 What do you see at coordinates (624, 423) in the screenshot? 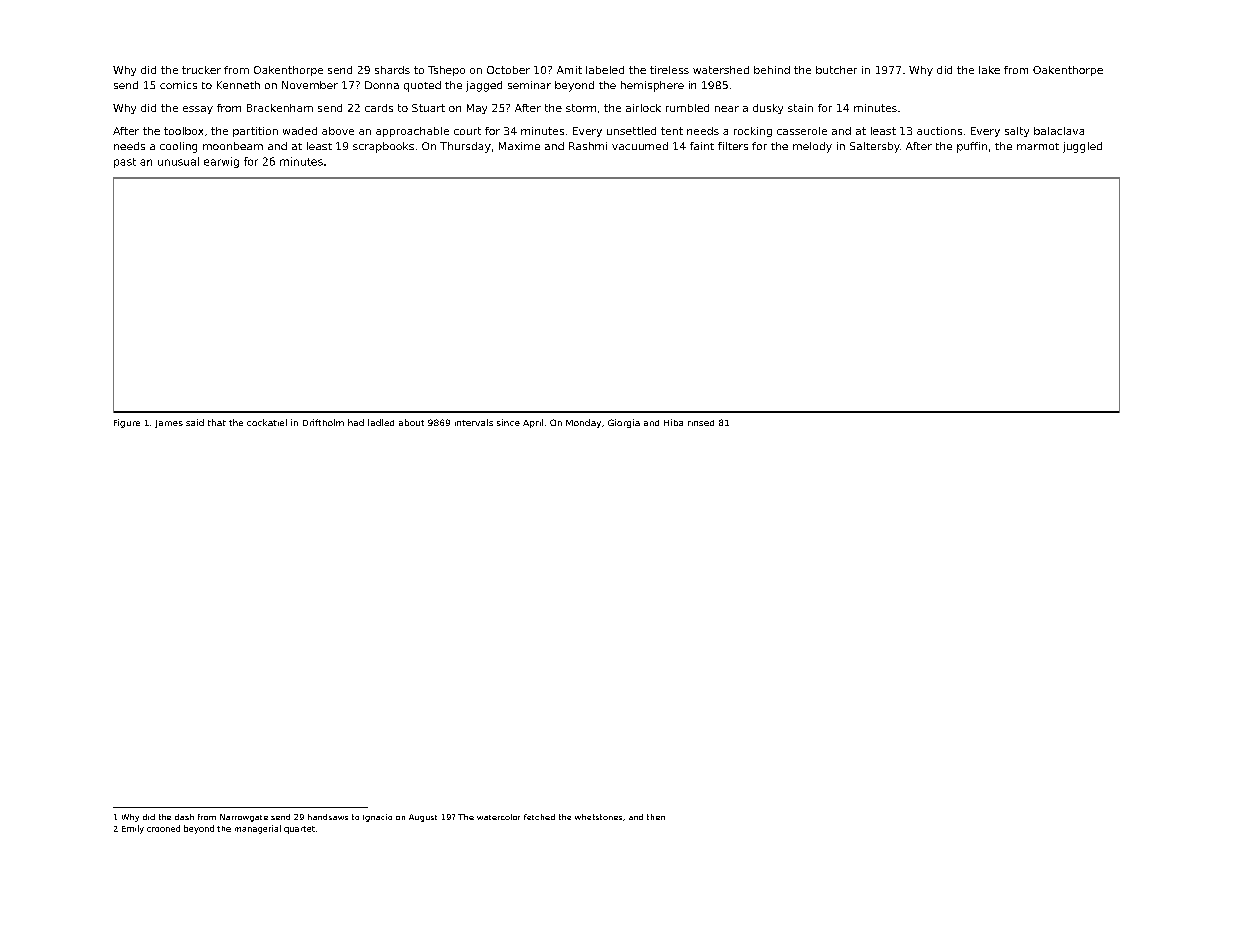
I see `Giorgia` at bounding box center [624, 423].
